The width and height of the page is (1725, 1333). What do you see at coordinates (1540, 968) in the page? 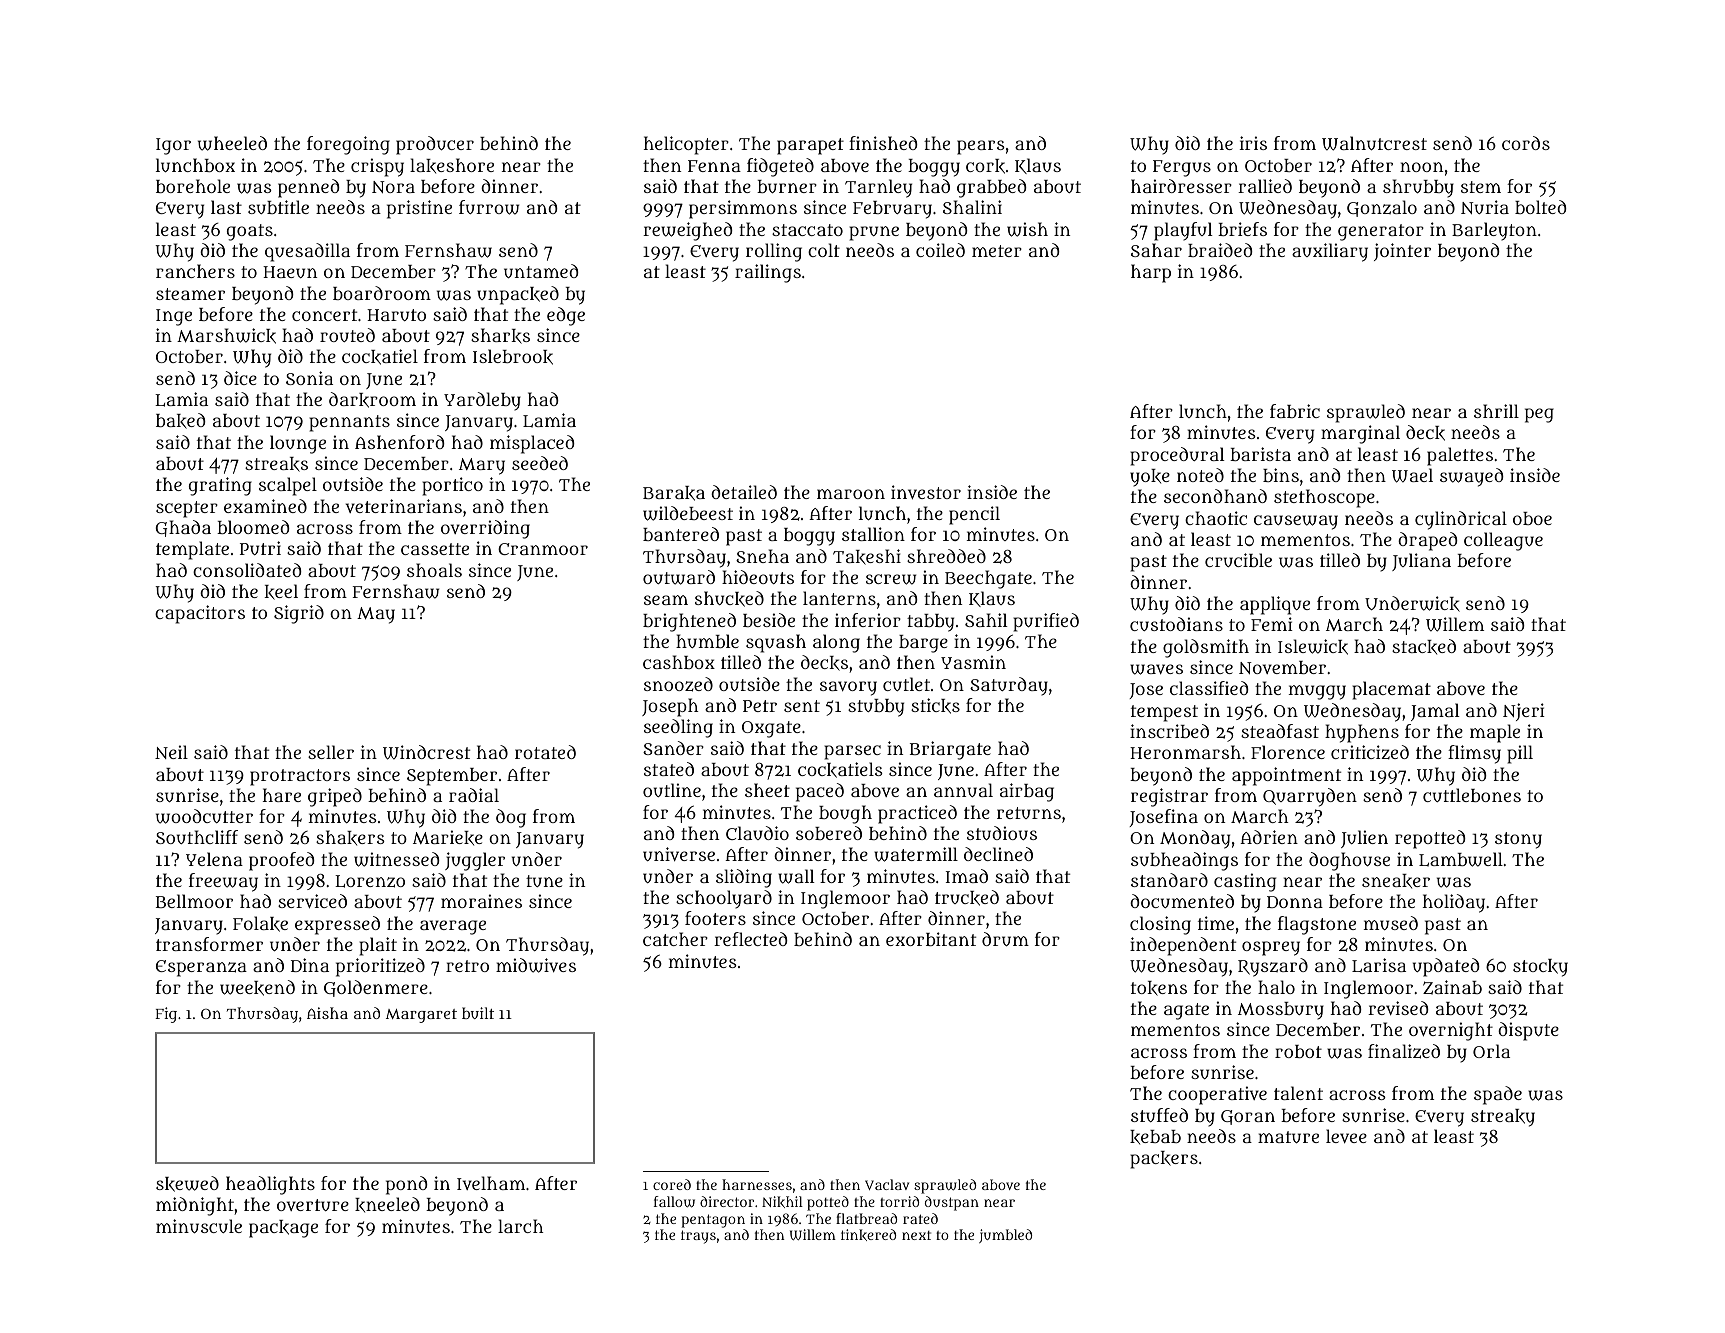
I see `stocky` at bounding box center [1540, 968].
